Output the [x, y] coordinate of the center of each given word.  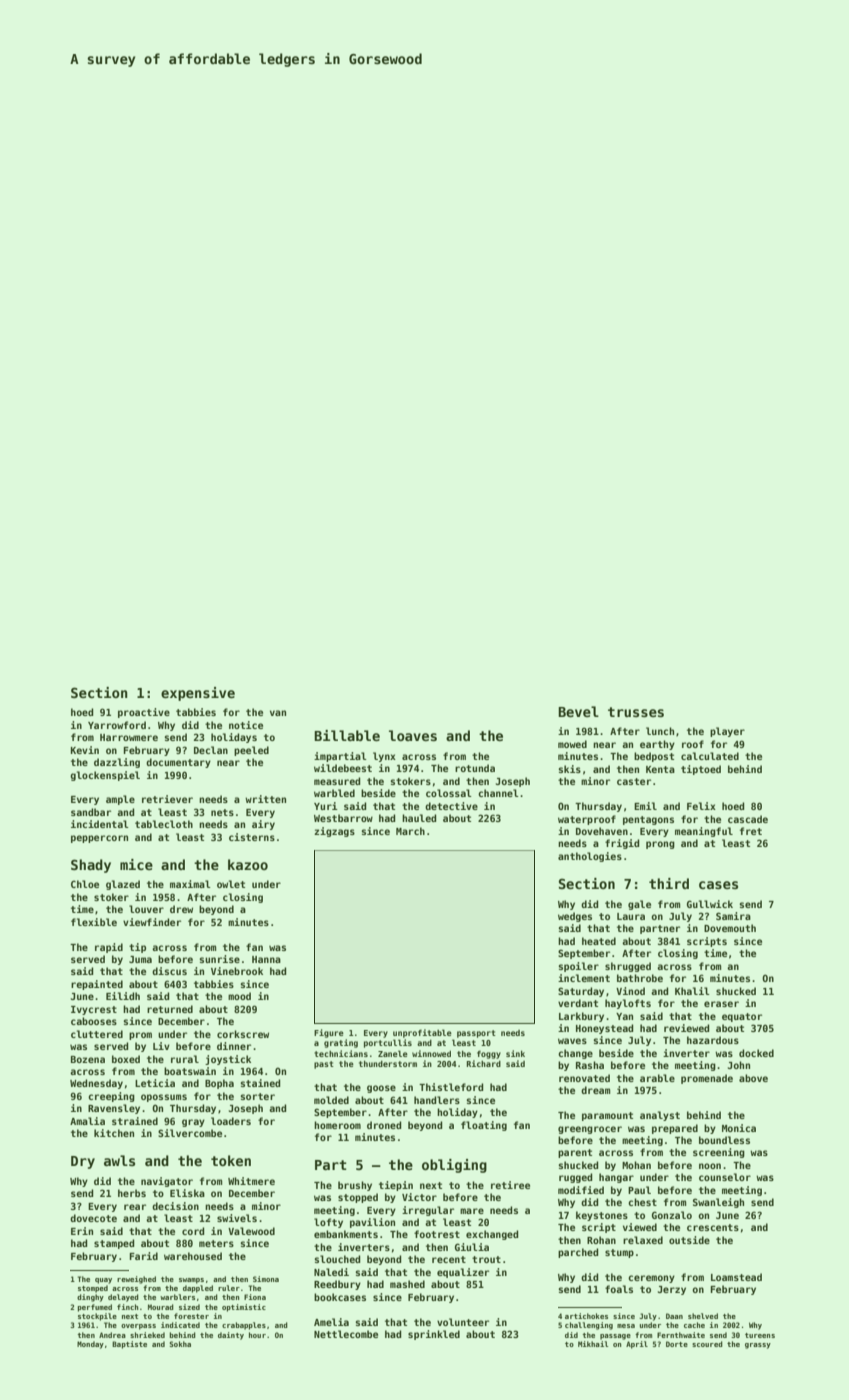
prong [660, 845]
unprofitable [422, 1033]
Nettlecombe [346, 1334]
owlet [231, 884]
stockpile [97, 1317]
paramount [607, 1116]
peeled [251, 751]
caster [634, 781]
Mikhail [593, 1344]
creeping [111, 1097]
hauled [419, 818]
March [410, 831]
